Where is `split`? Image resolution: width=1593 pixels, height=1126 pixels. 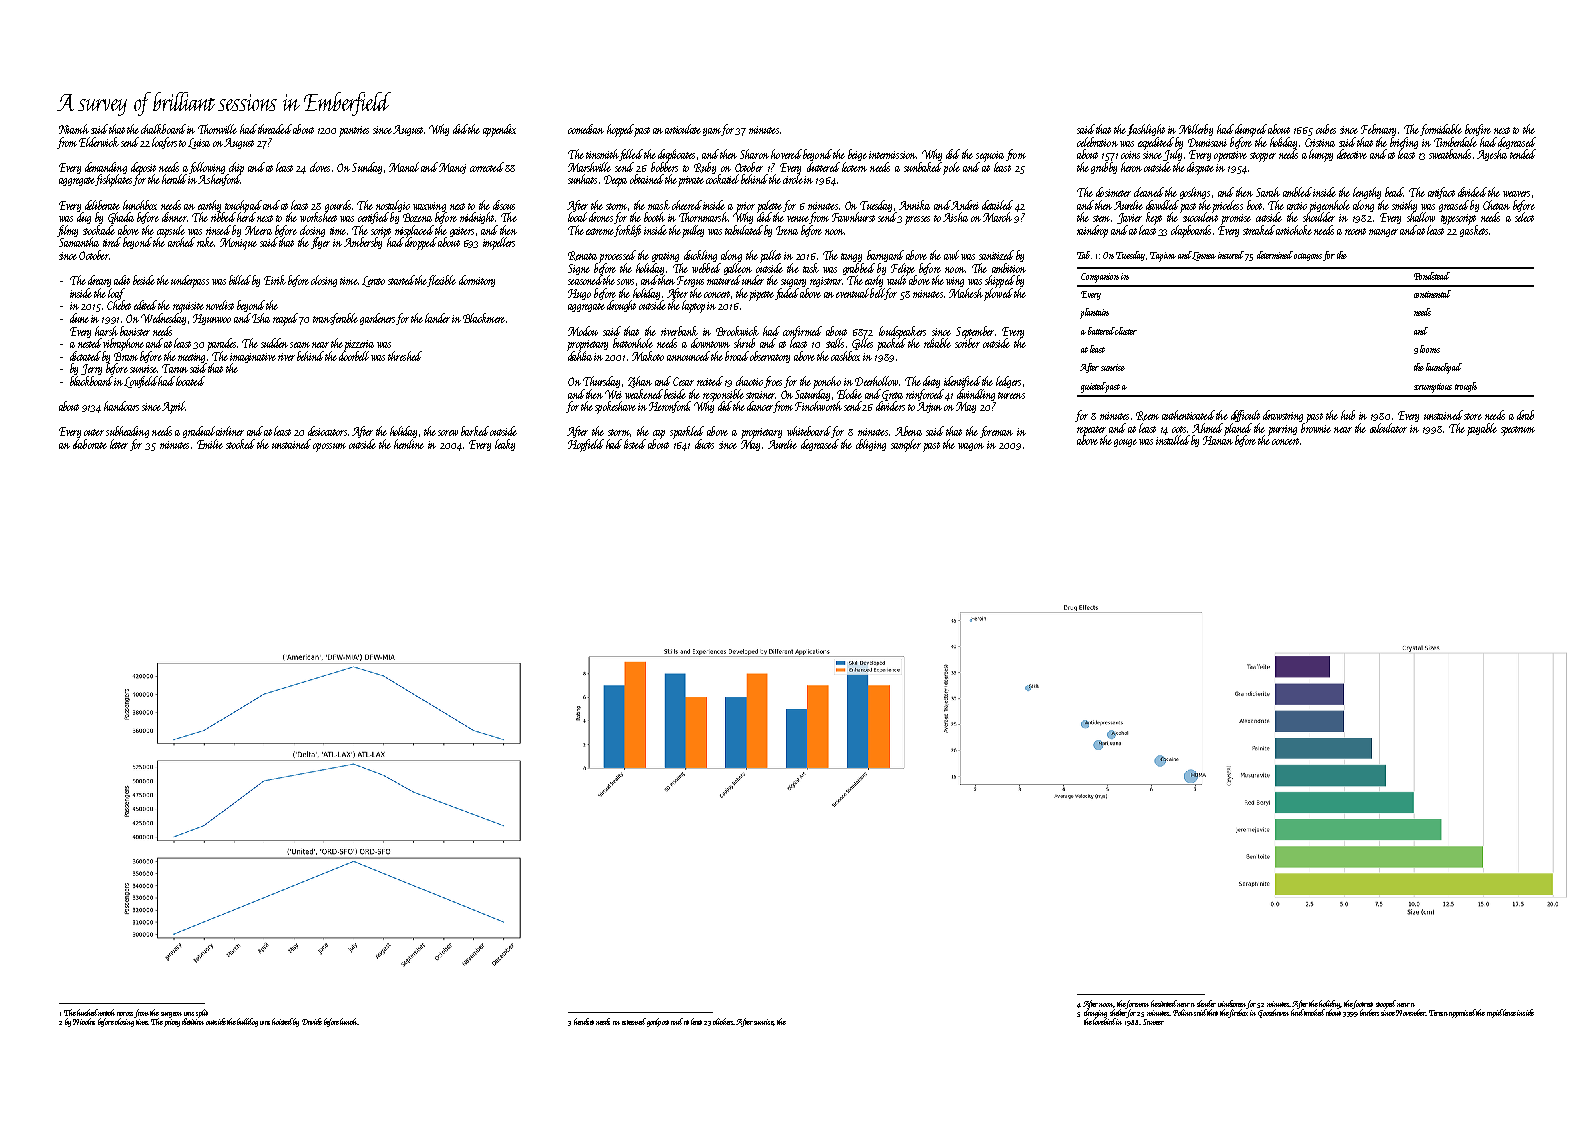 split is located at coordinates (202, 1013).
